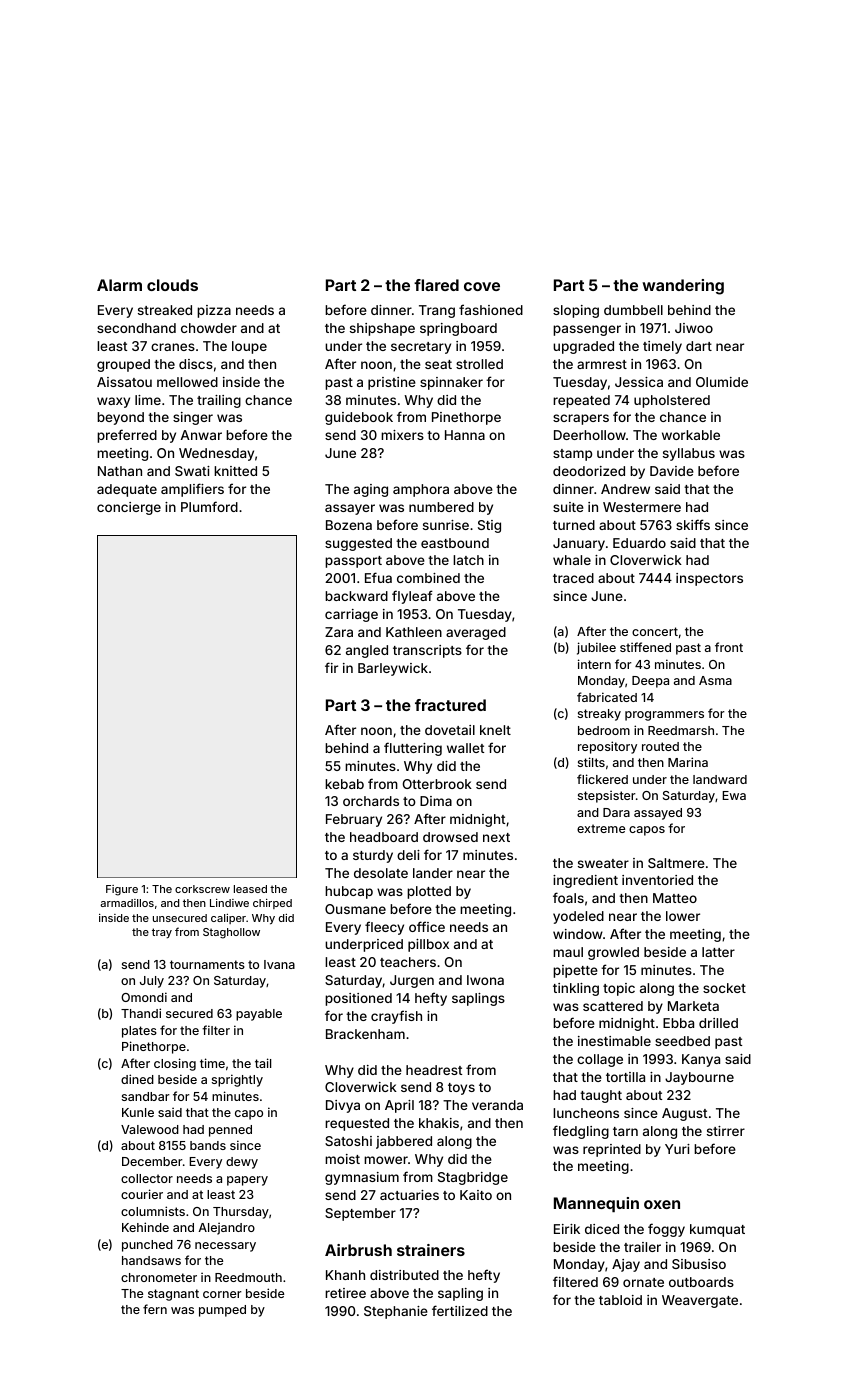 The image size is (849, 1400). What do you see at coordinates (155, 1309) in the page?
I see `fern` at bounding box center [155, 1309].
